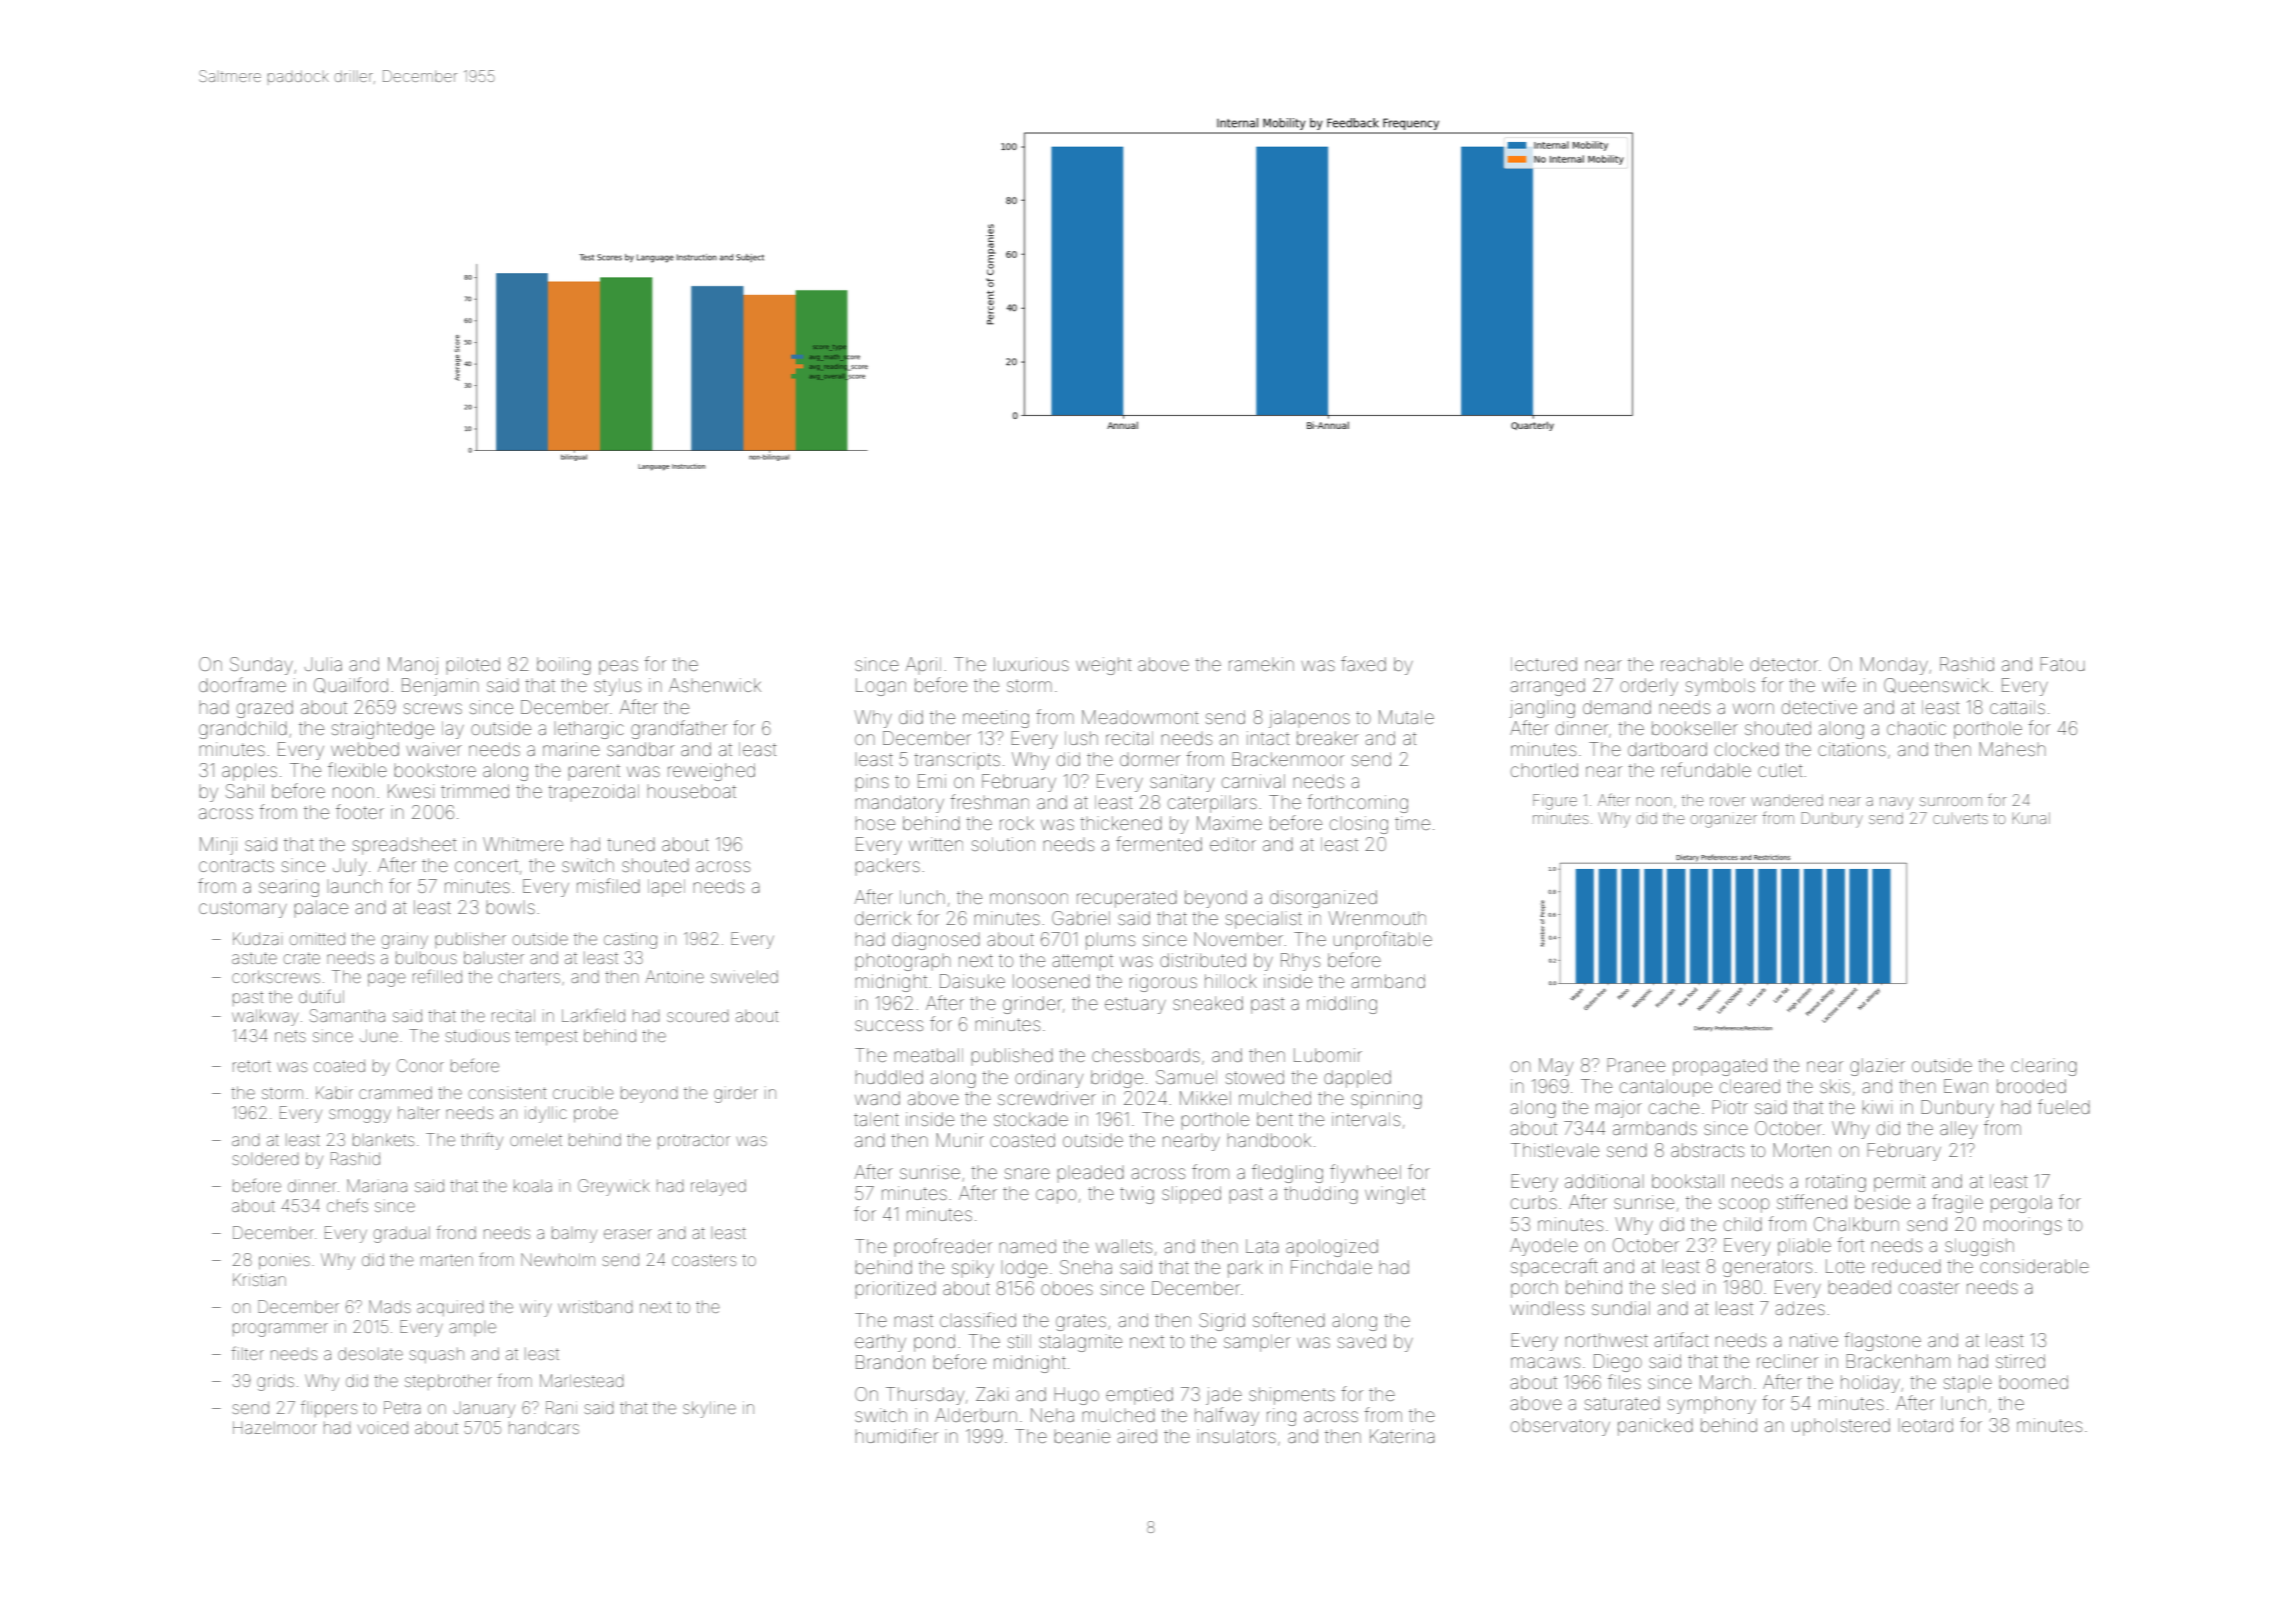 This page has height=1620, width=2292. What do you see at coordinates (1412, 823) in the page?
I see `time` at bounding box center [1412, 823].
